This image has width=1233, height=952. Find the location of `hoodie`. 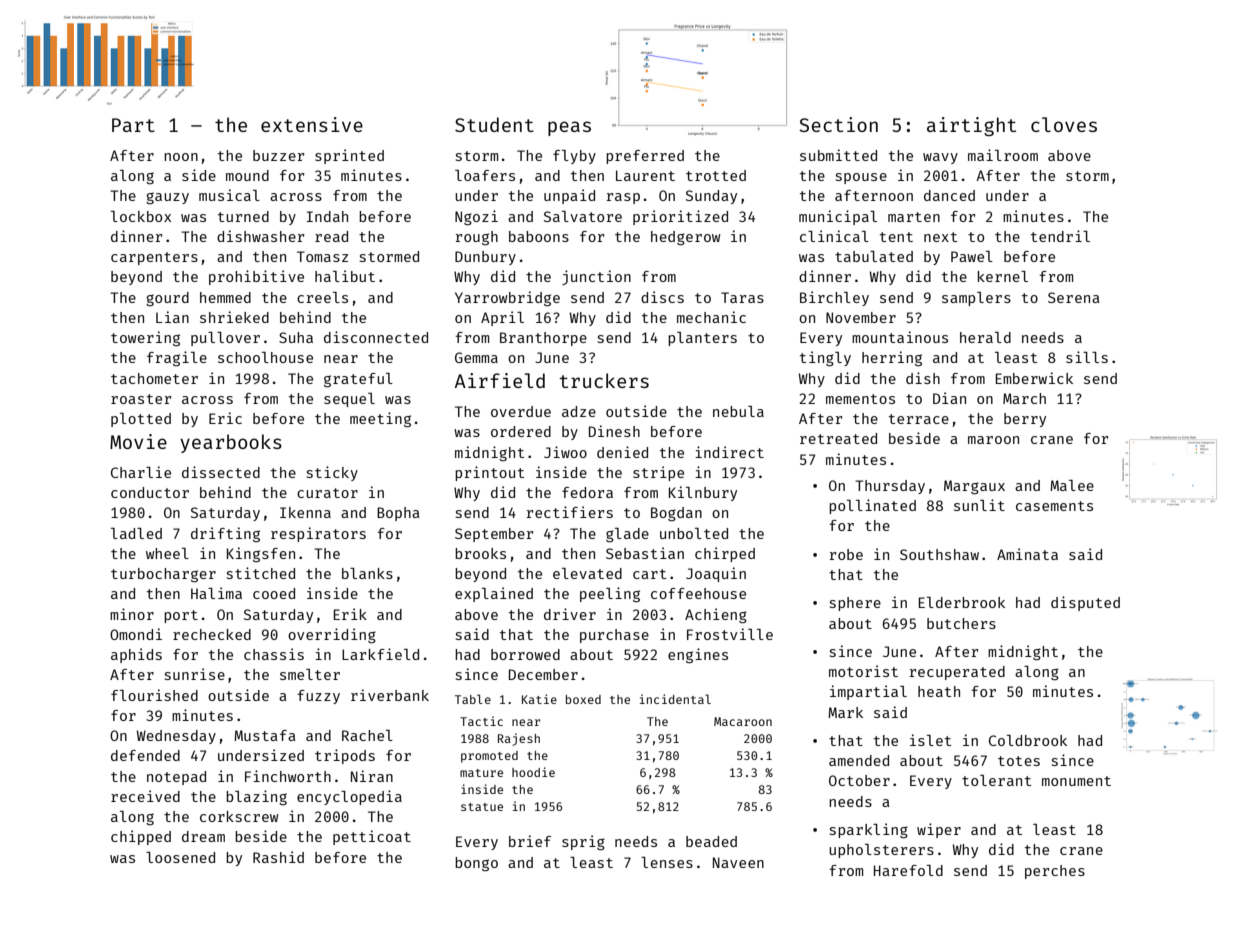

hoodie is located at coordinates (533, 772).
